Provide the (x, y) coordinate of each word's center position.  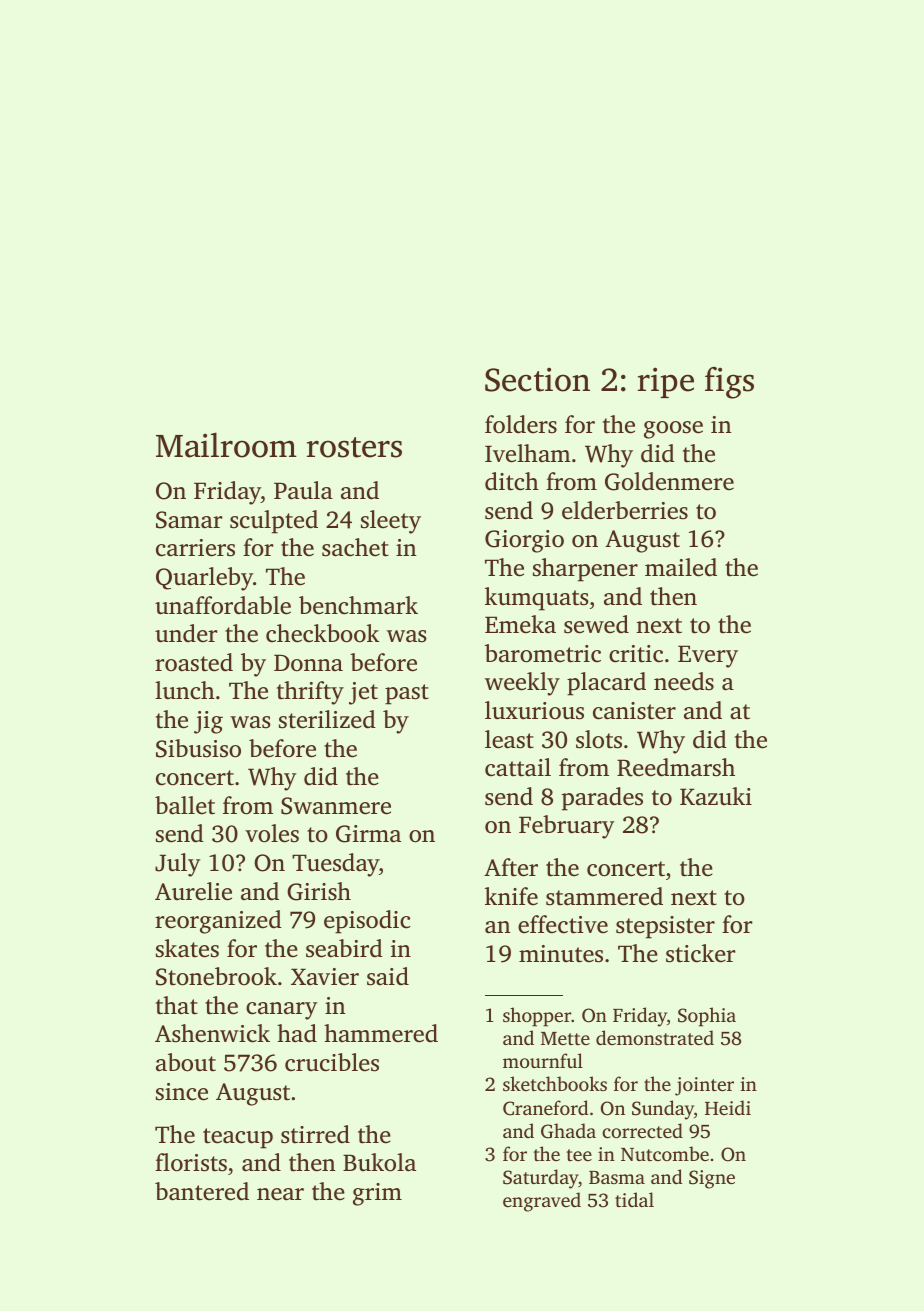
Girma (368, 834)
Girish (319, 891)
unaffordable (223, 605)
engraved (542, 1202)
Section (537, 379)
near (280, 1194)
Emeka (520, 624)
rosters (354, 447)
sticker (700, 953)
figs (729, 383)
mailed (681, 567)
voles (272, 833)
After (511, 867)
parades (602, 799)
